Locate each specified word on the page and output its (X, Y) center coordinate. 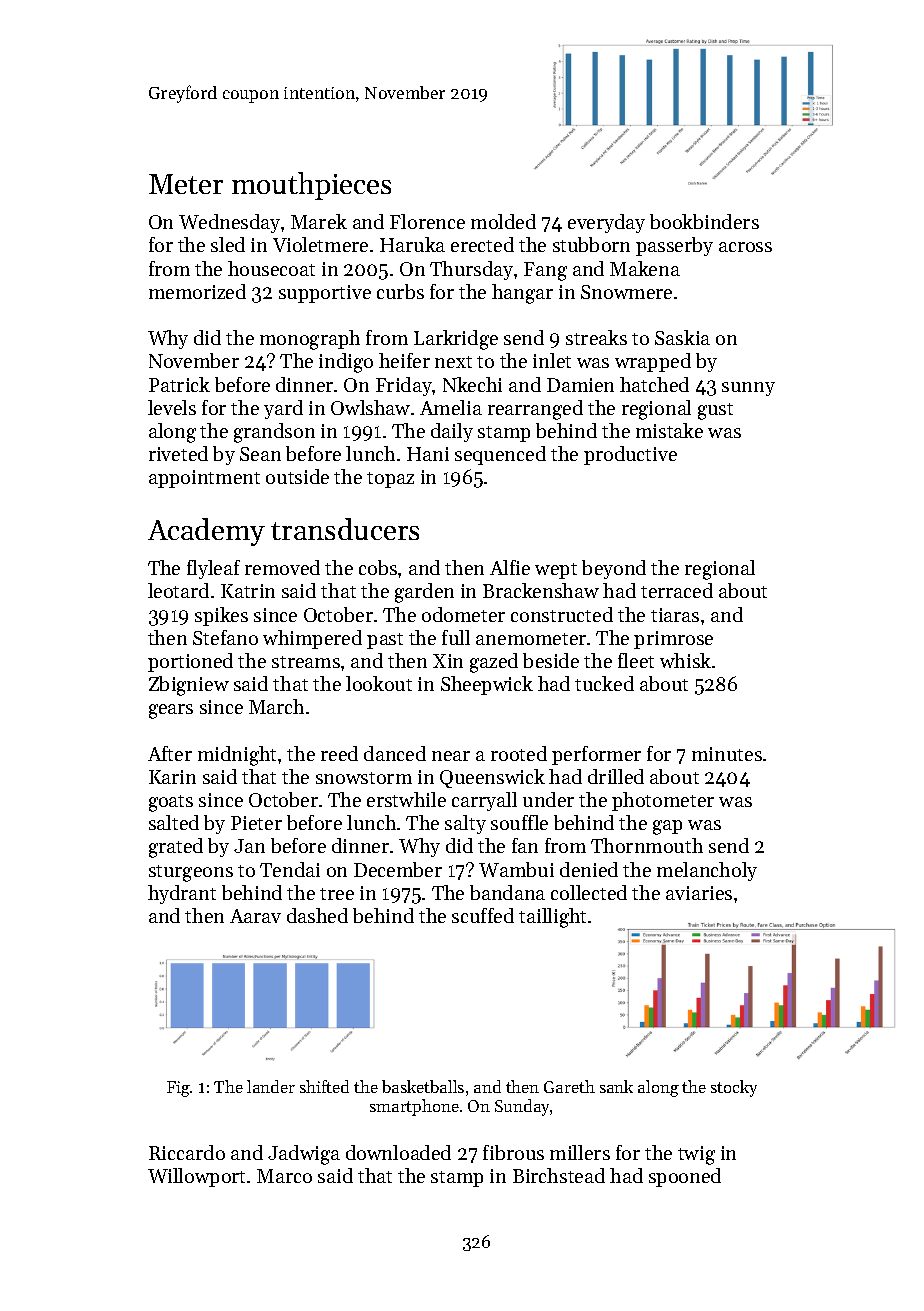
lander (271, 1086)
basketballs (423, 1086)
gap (667, 827)
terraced (677, 590)
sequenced (500, 455)
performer (596, 755)
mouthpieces (311, 186)
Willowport (196, 1177)
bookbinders (704, 221)
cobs (378, 567)
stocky (734, 1088)
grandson (274, 433)
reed (339, 753)
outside (297, 476)
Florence (427, 221)
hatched (654, 384)
